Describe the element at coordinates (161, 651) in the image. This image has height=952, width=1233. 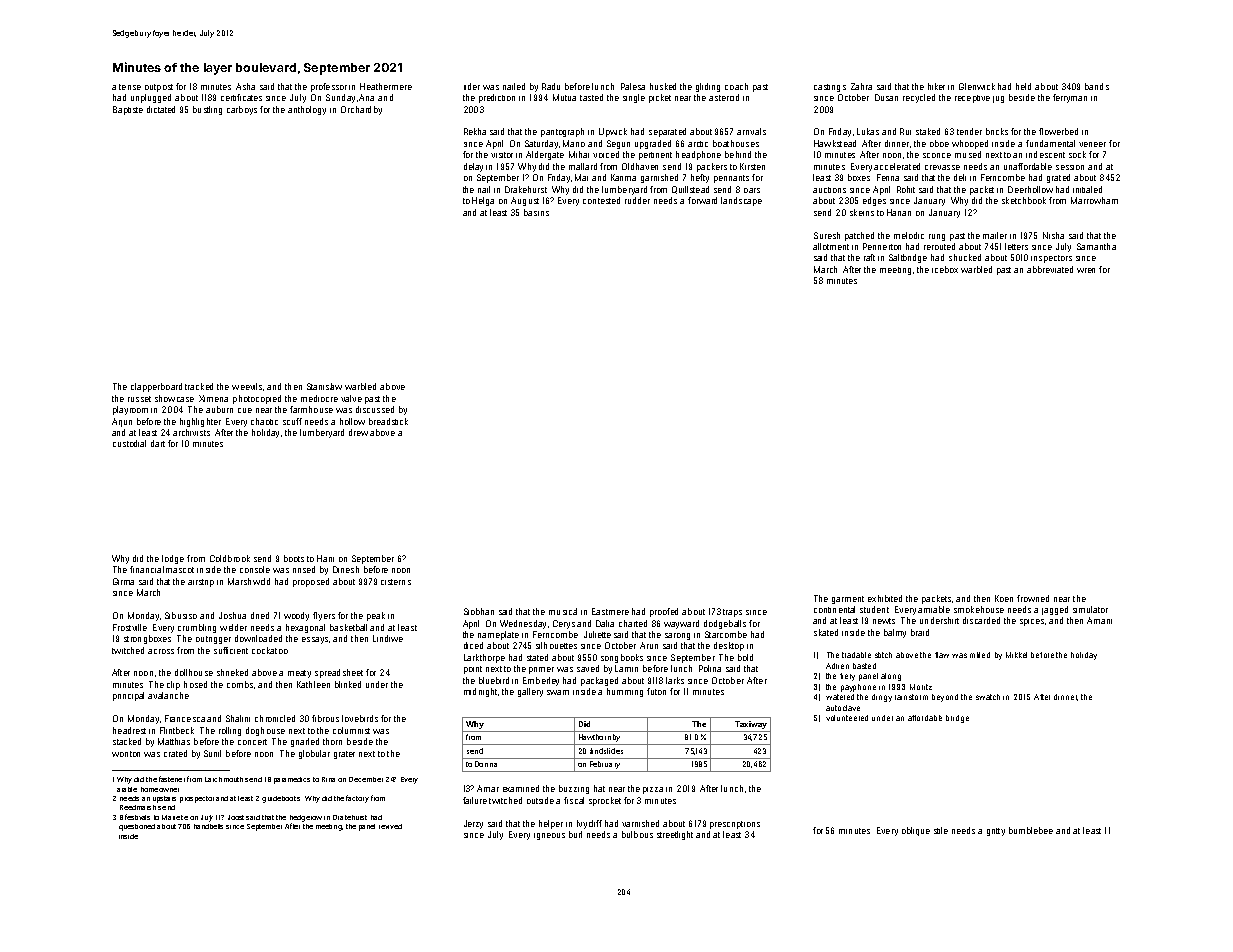
I see `across` at that location.
